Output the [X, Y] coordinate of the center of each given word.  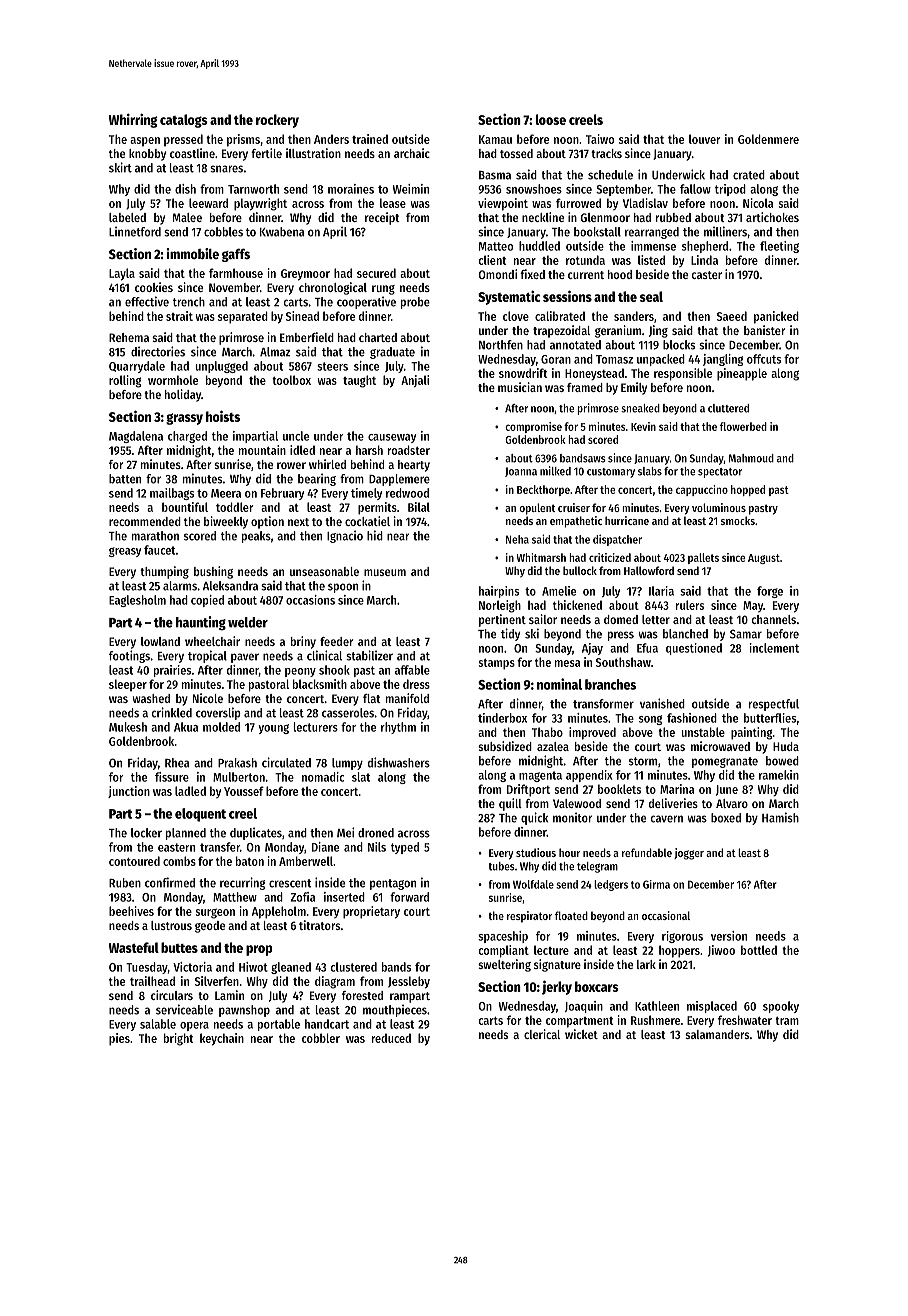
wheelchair [212, 641]
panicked [776, 317]
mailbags [172, 494]
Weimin [411, 189]
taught [359, 381]
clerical [542, 1034]
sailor [543, 619]
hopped [748, 490]
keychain [222, 1039]
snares [226, 169]
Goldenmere [768, 139]
